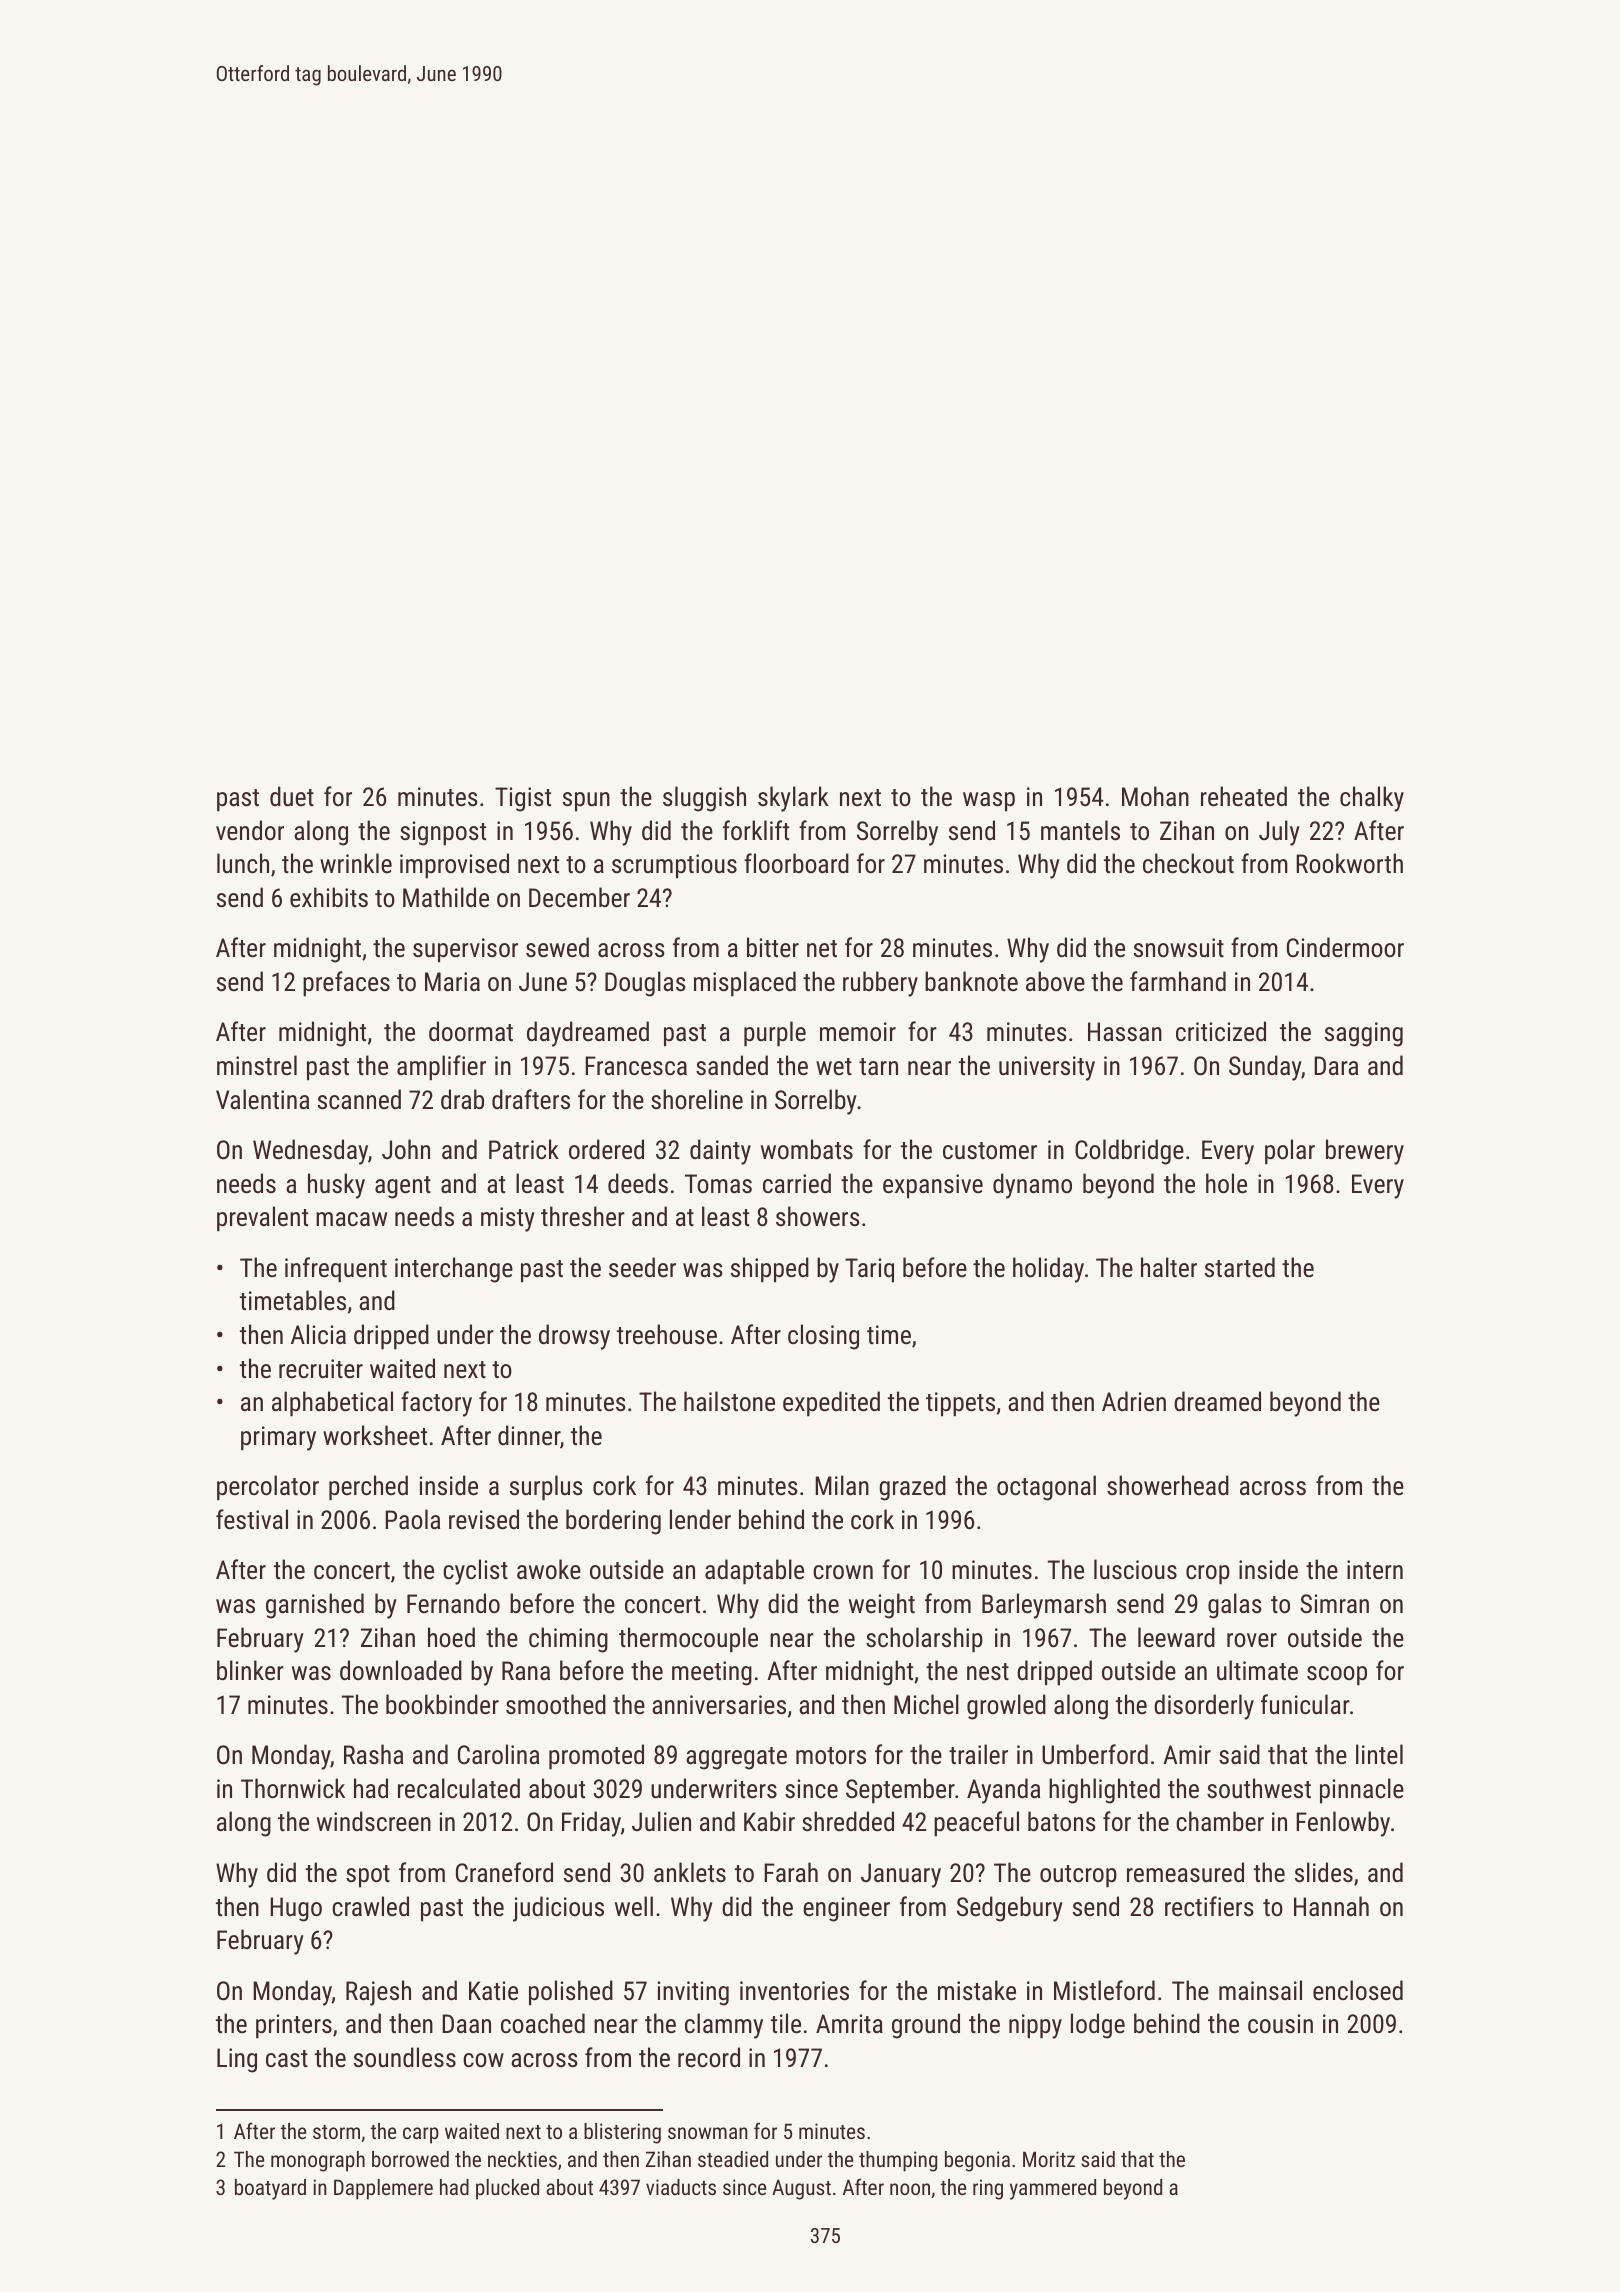 The height and width of the document is (2292, 1620). Describe the element at coordinates (842, 1485) in the document. I see `Milan` at that location.
